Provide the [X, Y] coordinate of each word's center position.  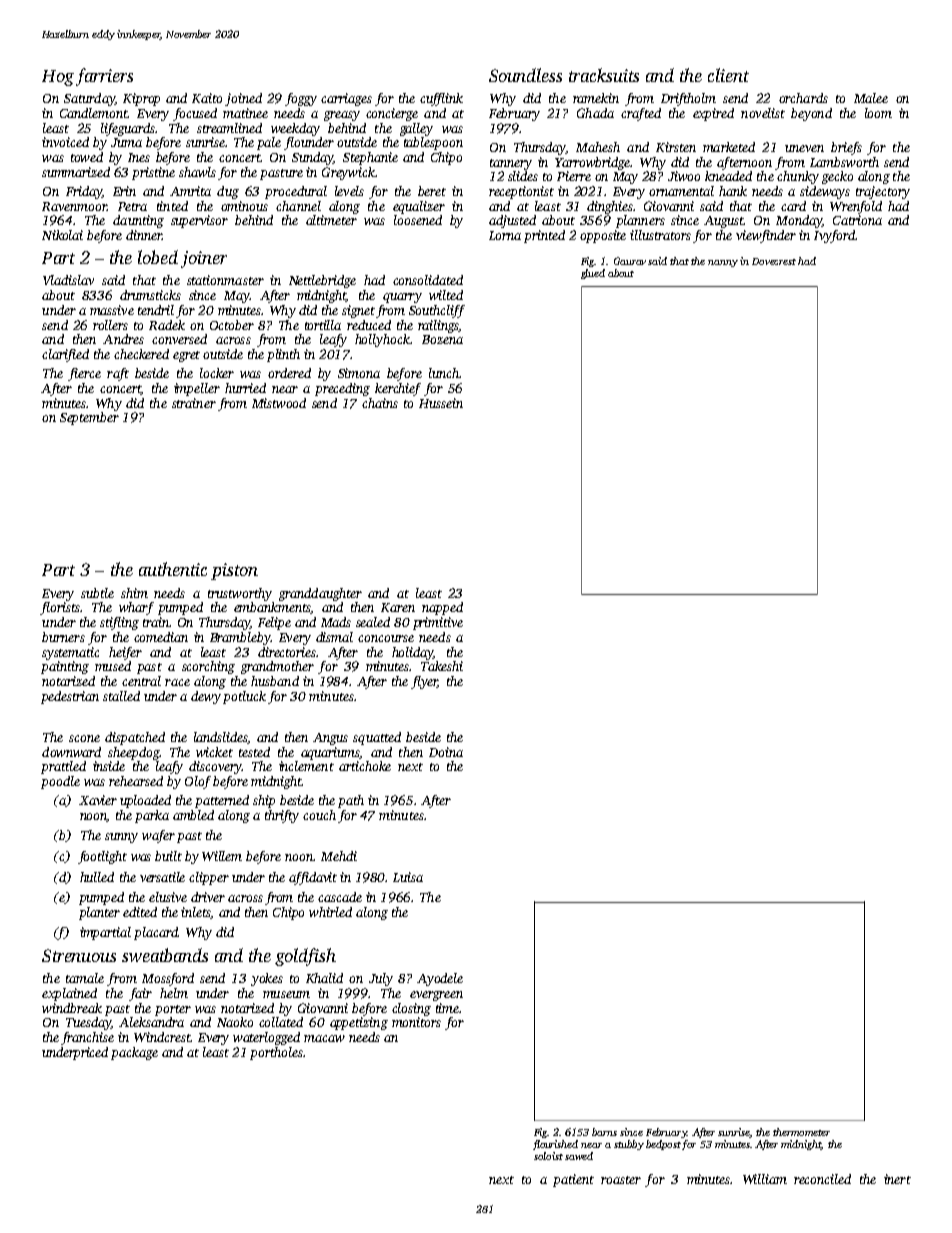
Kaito [207, 98]
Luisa [408, 877]
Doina [446, 752]
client [728, 75]
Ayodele [440, 979]
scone [84, 738]
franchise [87, 1038]
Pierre [574, 176]
